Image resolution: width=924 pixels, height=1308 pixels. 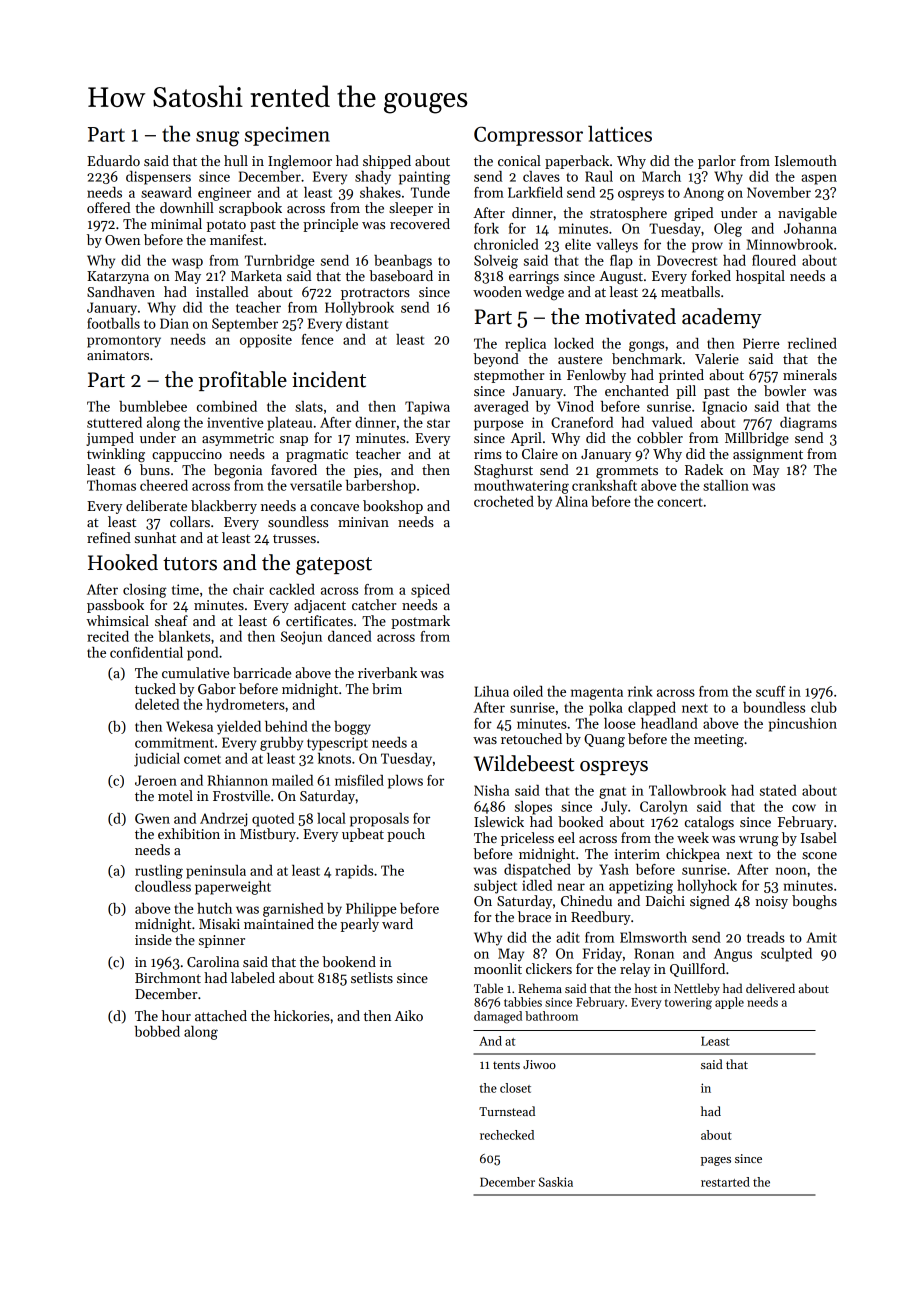 What do you see at coordinates (528, 136) in the screenshot?
I see `Compressor` at bounding box center [528, 136].
